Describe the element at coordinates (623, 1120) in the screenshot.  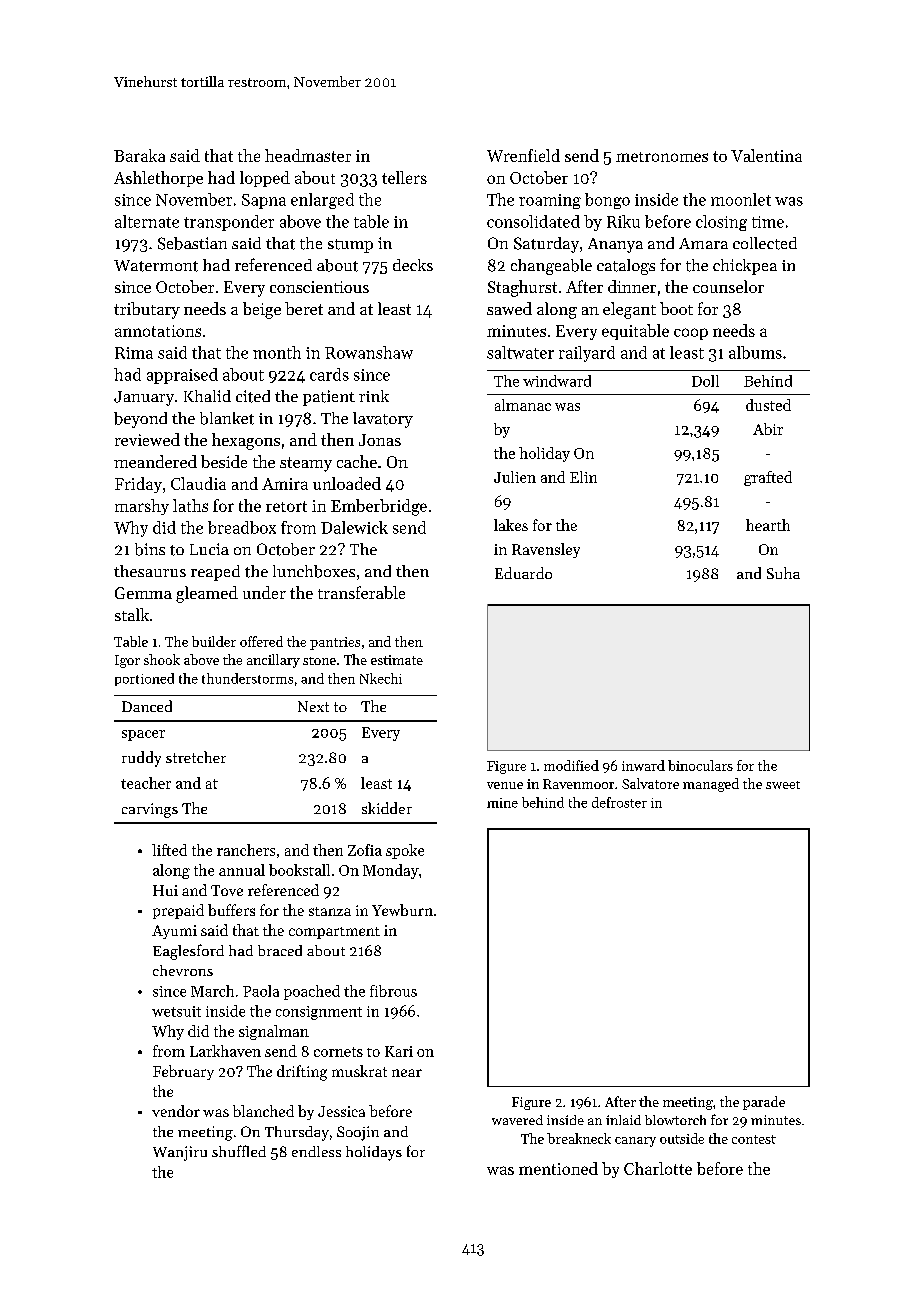
I see `inlaid` at that location.
